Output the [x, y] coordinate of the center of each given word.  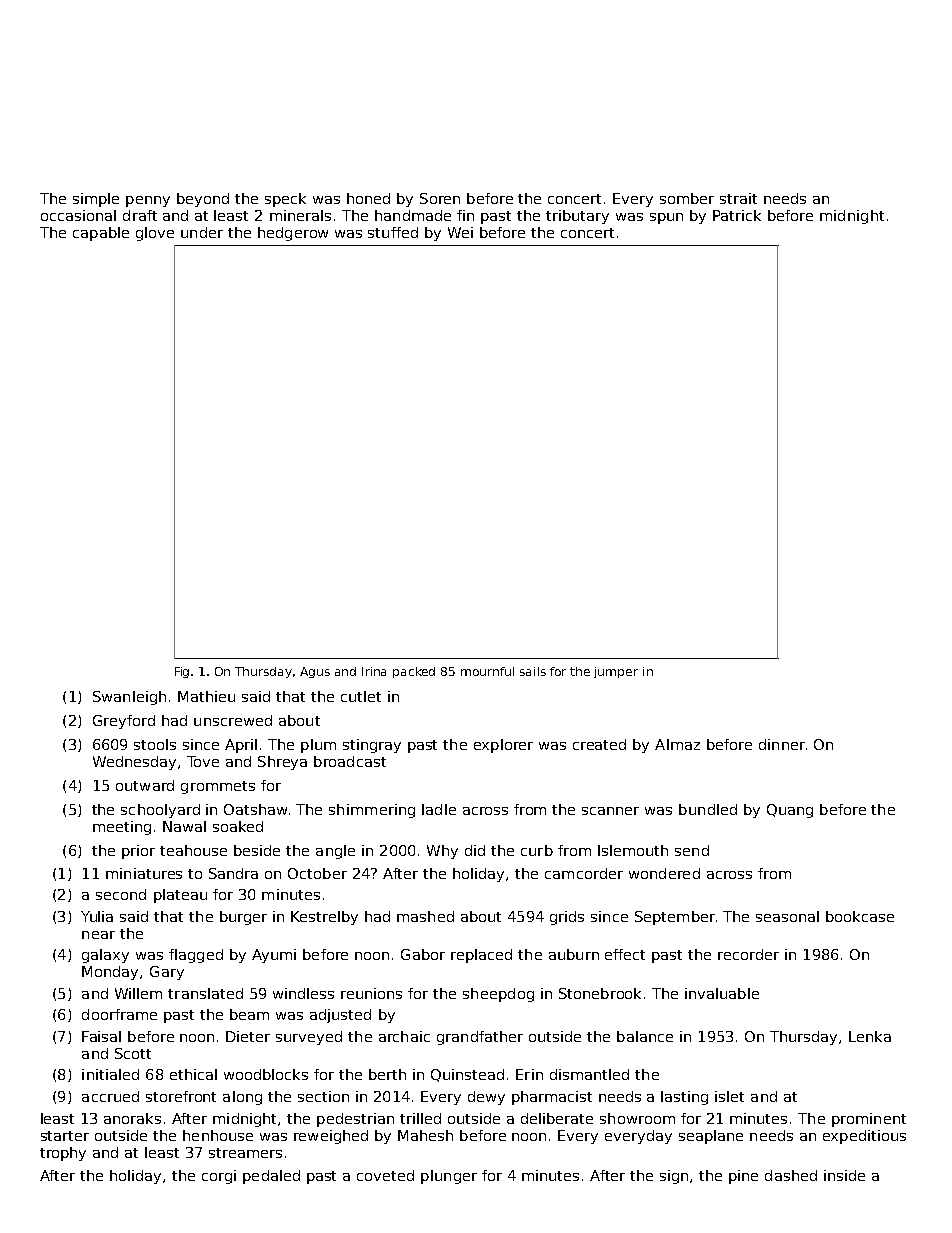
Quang [790, 811]
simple [96, 200]
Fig [182, 672]
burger [243, 918]
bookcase [860, 916]
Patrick [737, 215]
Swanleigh [129, 698]
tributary [577, 217]
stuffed [393, 232]
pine [743, 1177]
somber [687, 198]
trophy [63, 1154]
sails [533, 671]
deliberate [557, 1118]
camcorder [584, 873]
